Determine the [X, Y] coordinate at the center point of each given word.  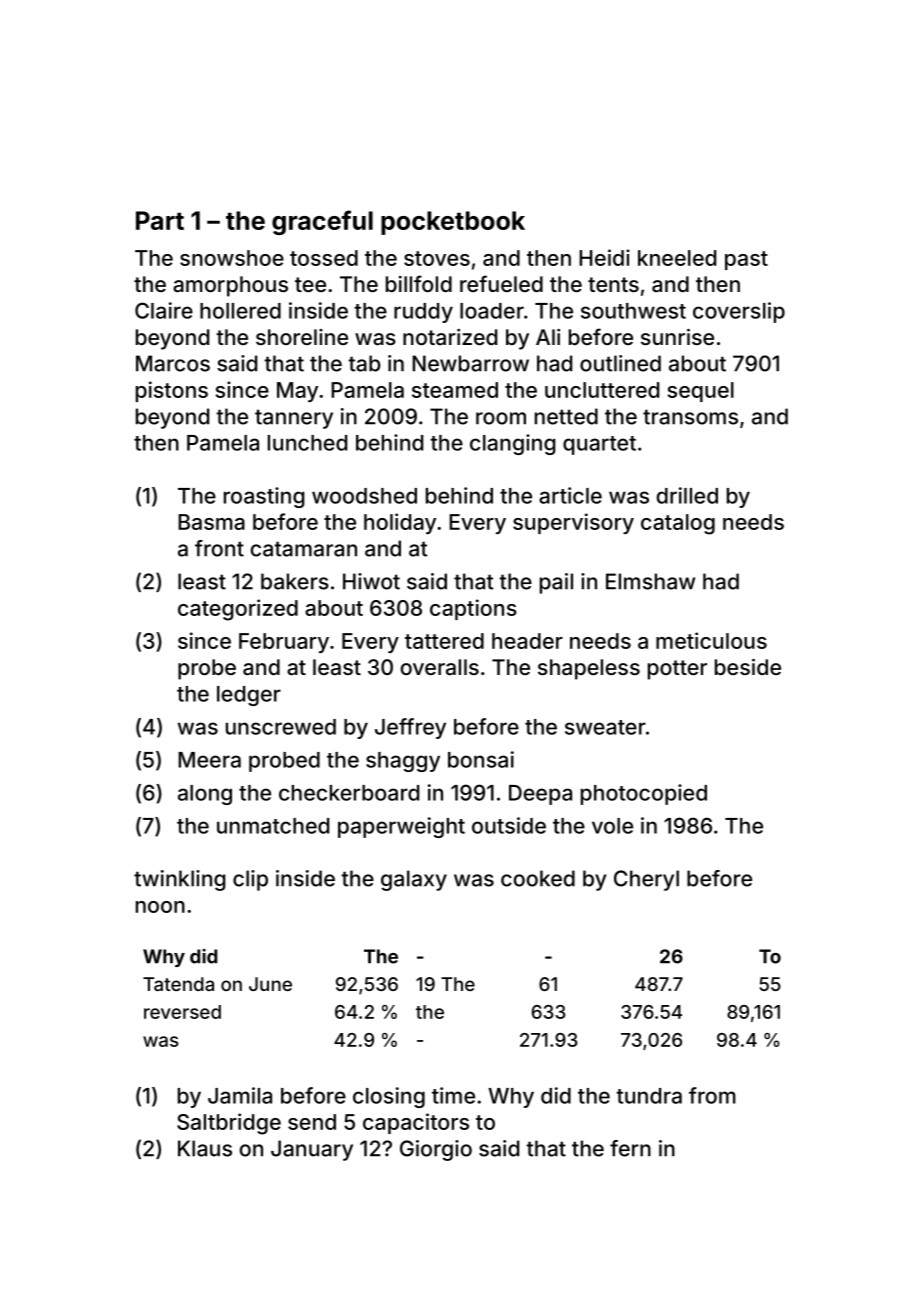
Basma [211, 522]
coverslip [739, 312]
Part [160, 220]
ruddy [423, 313]
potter [677, 670]
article [570, 495]
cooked [538, 878]
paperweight [401, 827]
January [312, 1150]
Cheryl [646, 880]
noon [160, 907]
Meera [209, 760]
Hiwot [371, 581]
